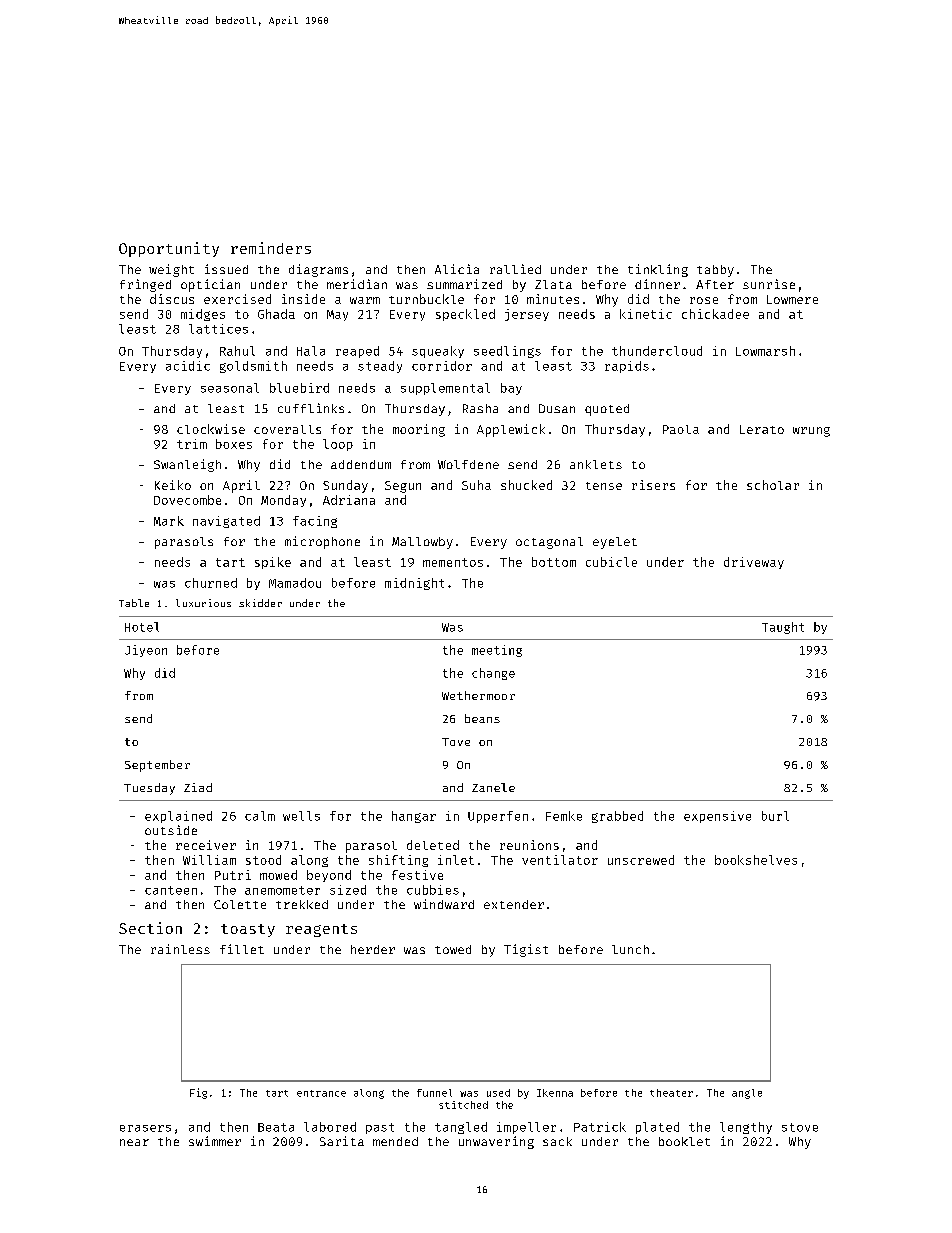 This document has height=1233, width=952. Describe the element at coordinates (198, 787) in the document. I see `Ziad` at that location.
